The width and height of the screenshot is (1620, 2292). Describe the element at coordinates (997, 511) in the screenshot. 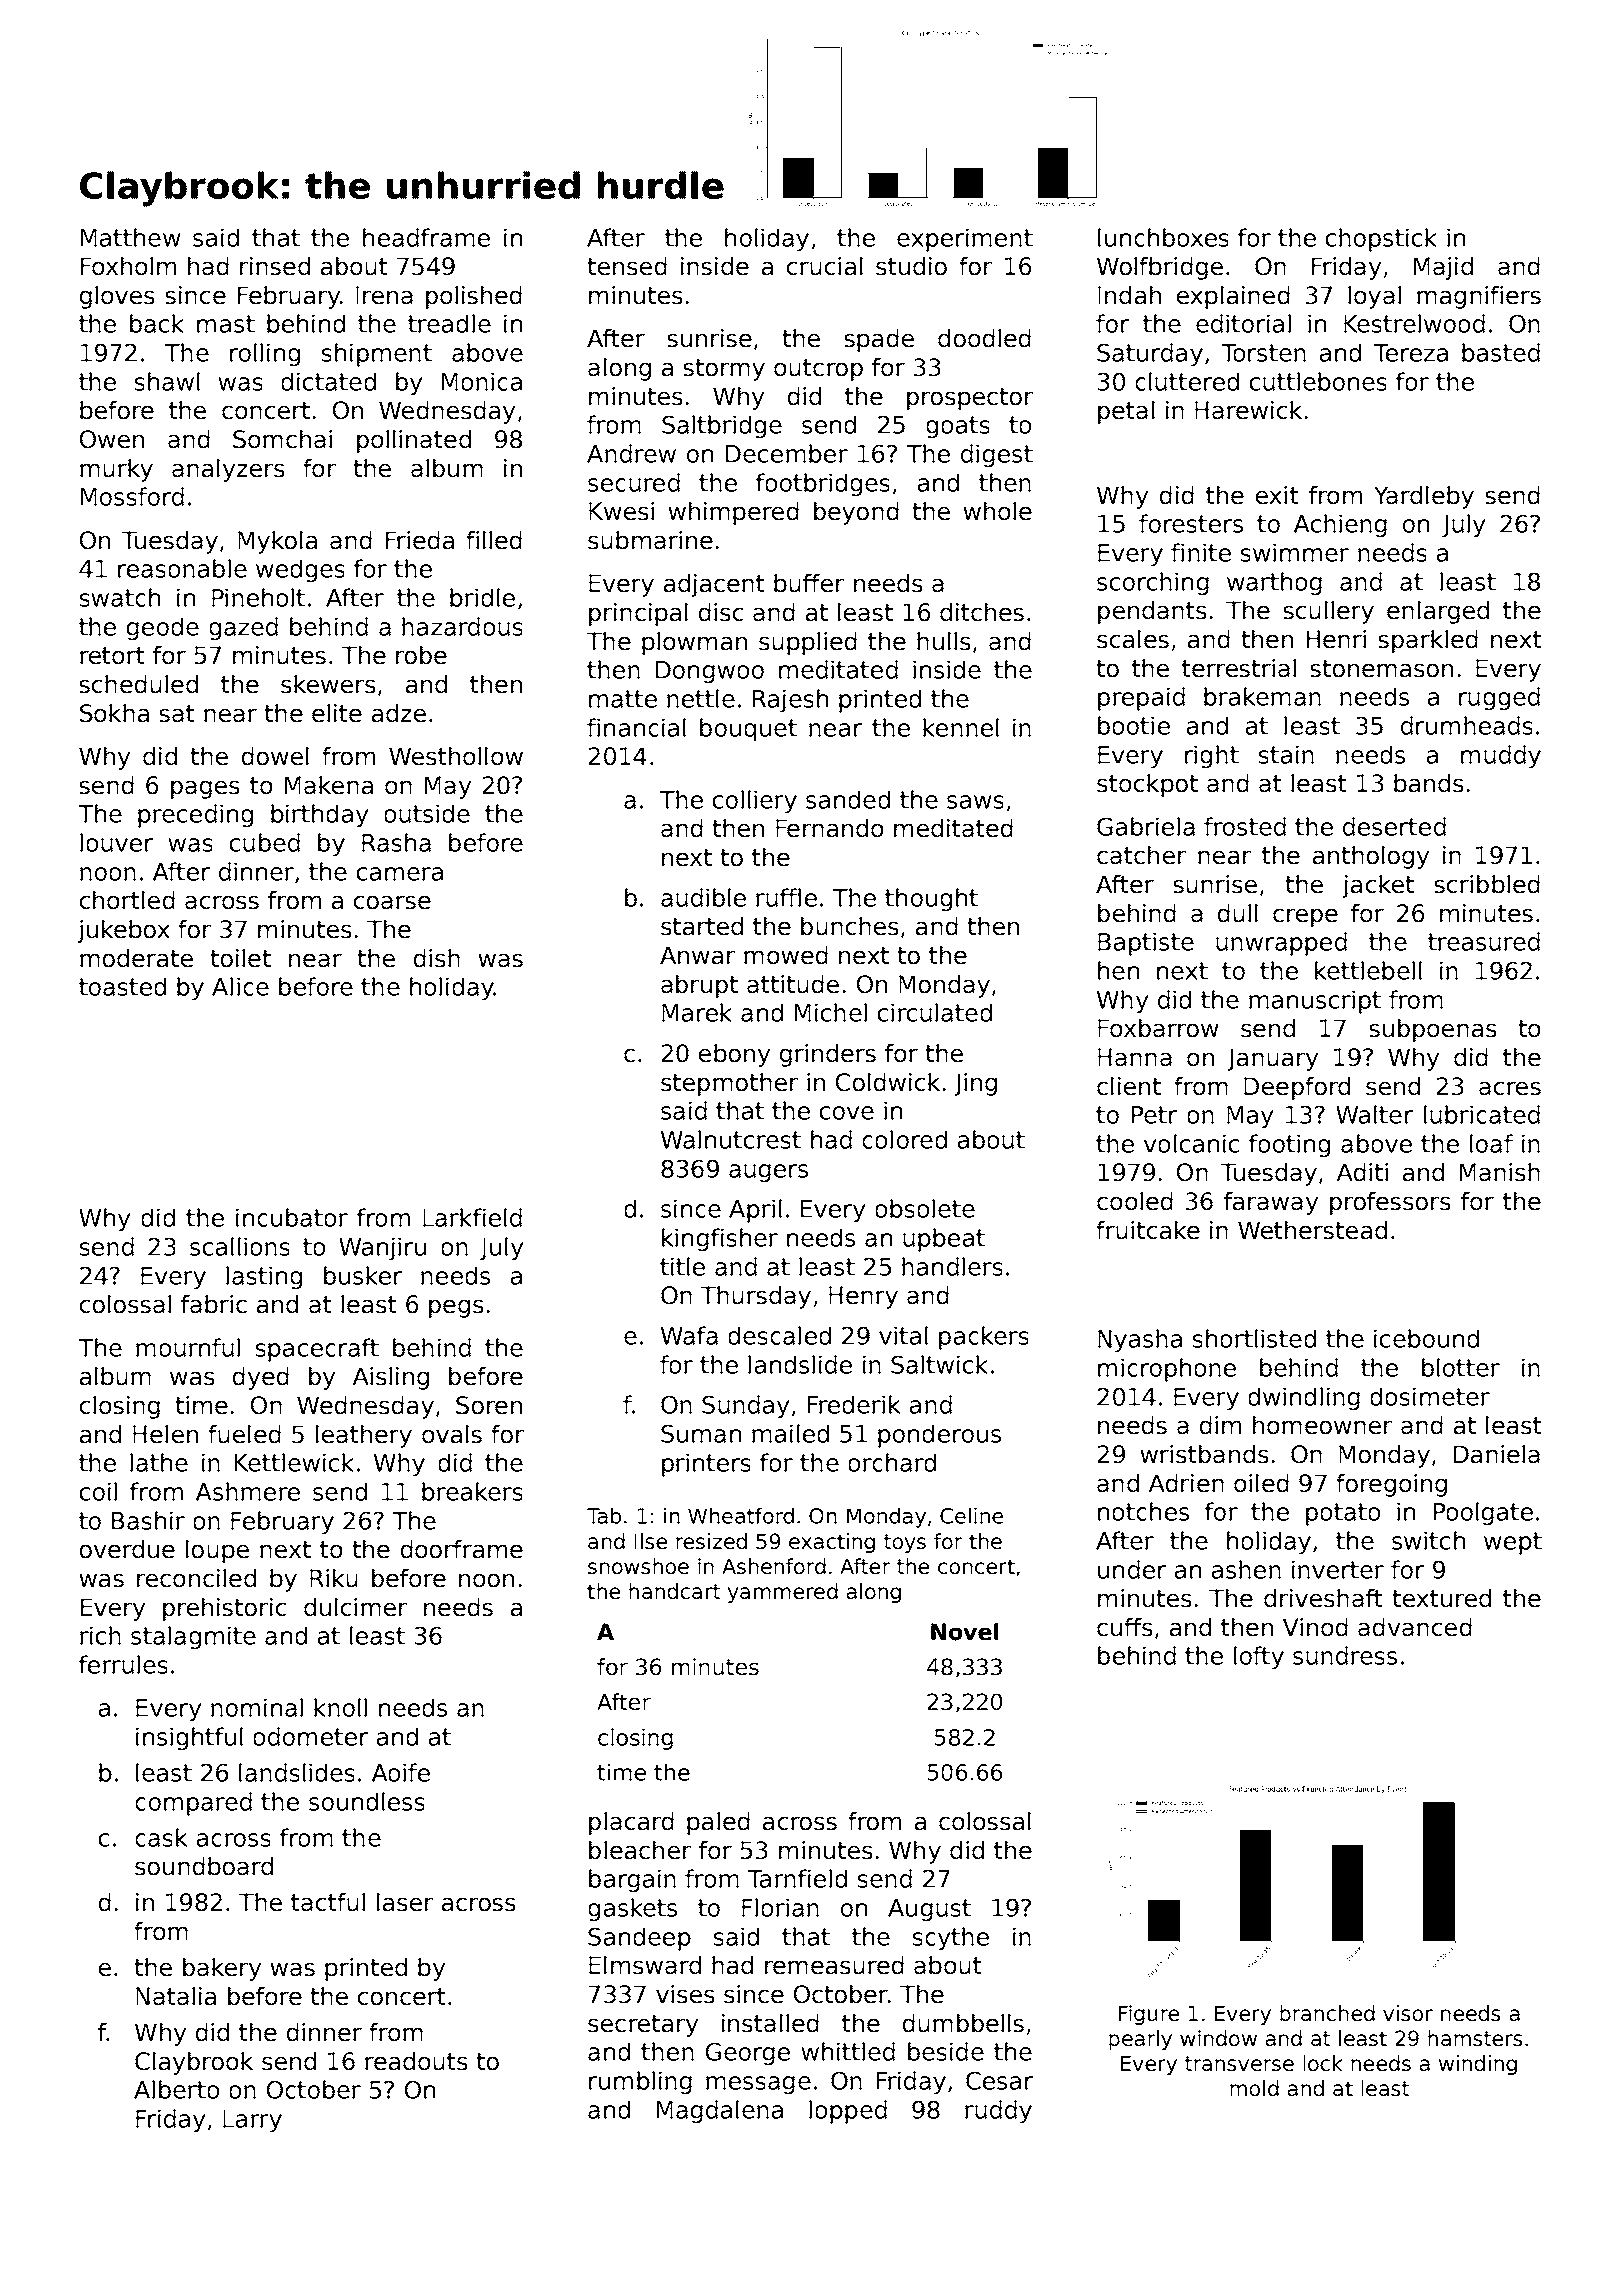

I see `whole` at that location.
